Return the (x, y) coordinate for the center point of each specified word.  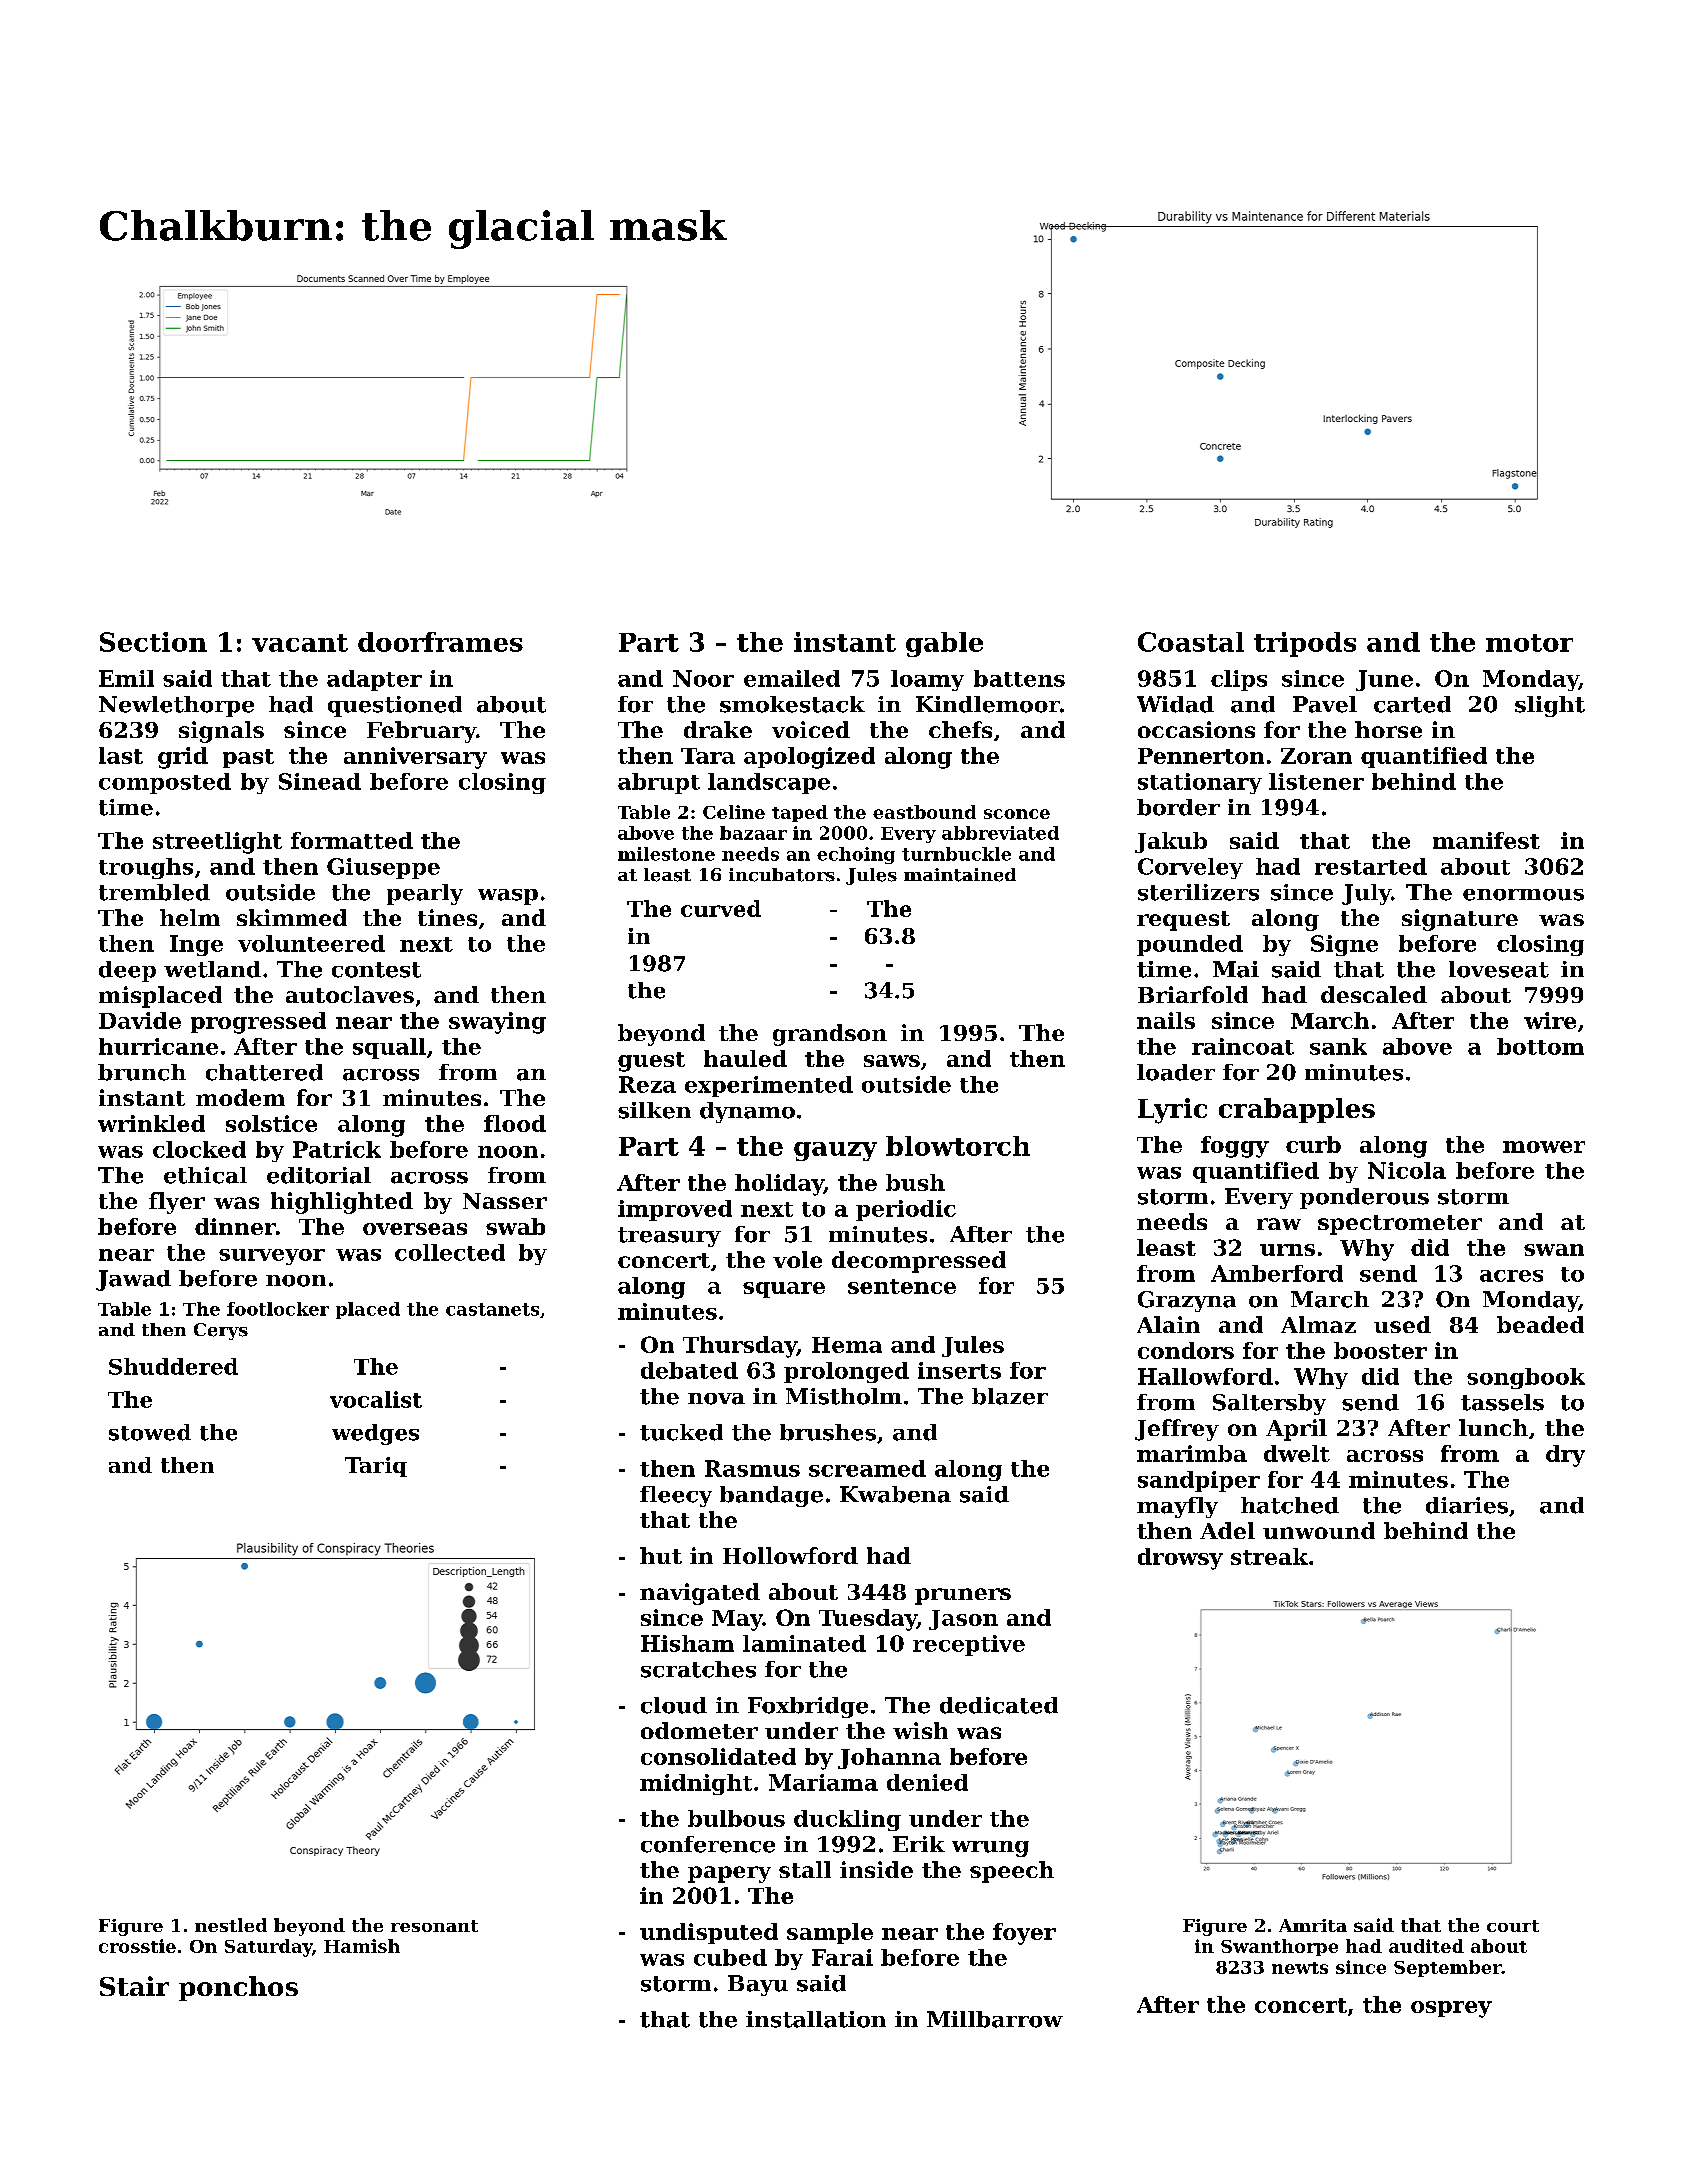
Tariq (376, 1467)
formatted (352, 840)
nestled (231, 1925)
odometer (699, 1730)
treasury (669, 1237)
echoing (856, 855)
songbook (1526, 1378)
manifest (1486, 840)
